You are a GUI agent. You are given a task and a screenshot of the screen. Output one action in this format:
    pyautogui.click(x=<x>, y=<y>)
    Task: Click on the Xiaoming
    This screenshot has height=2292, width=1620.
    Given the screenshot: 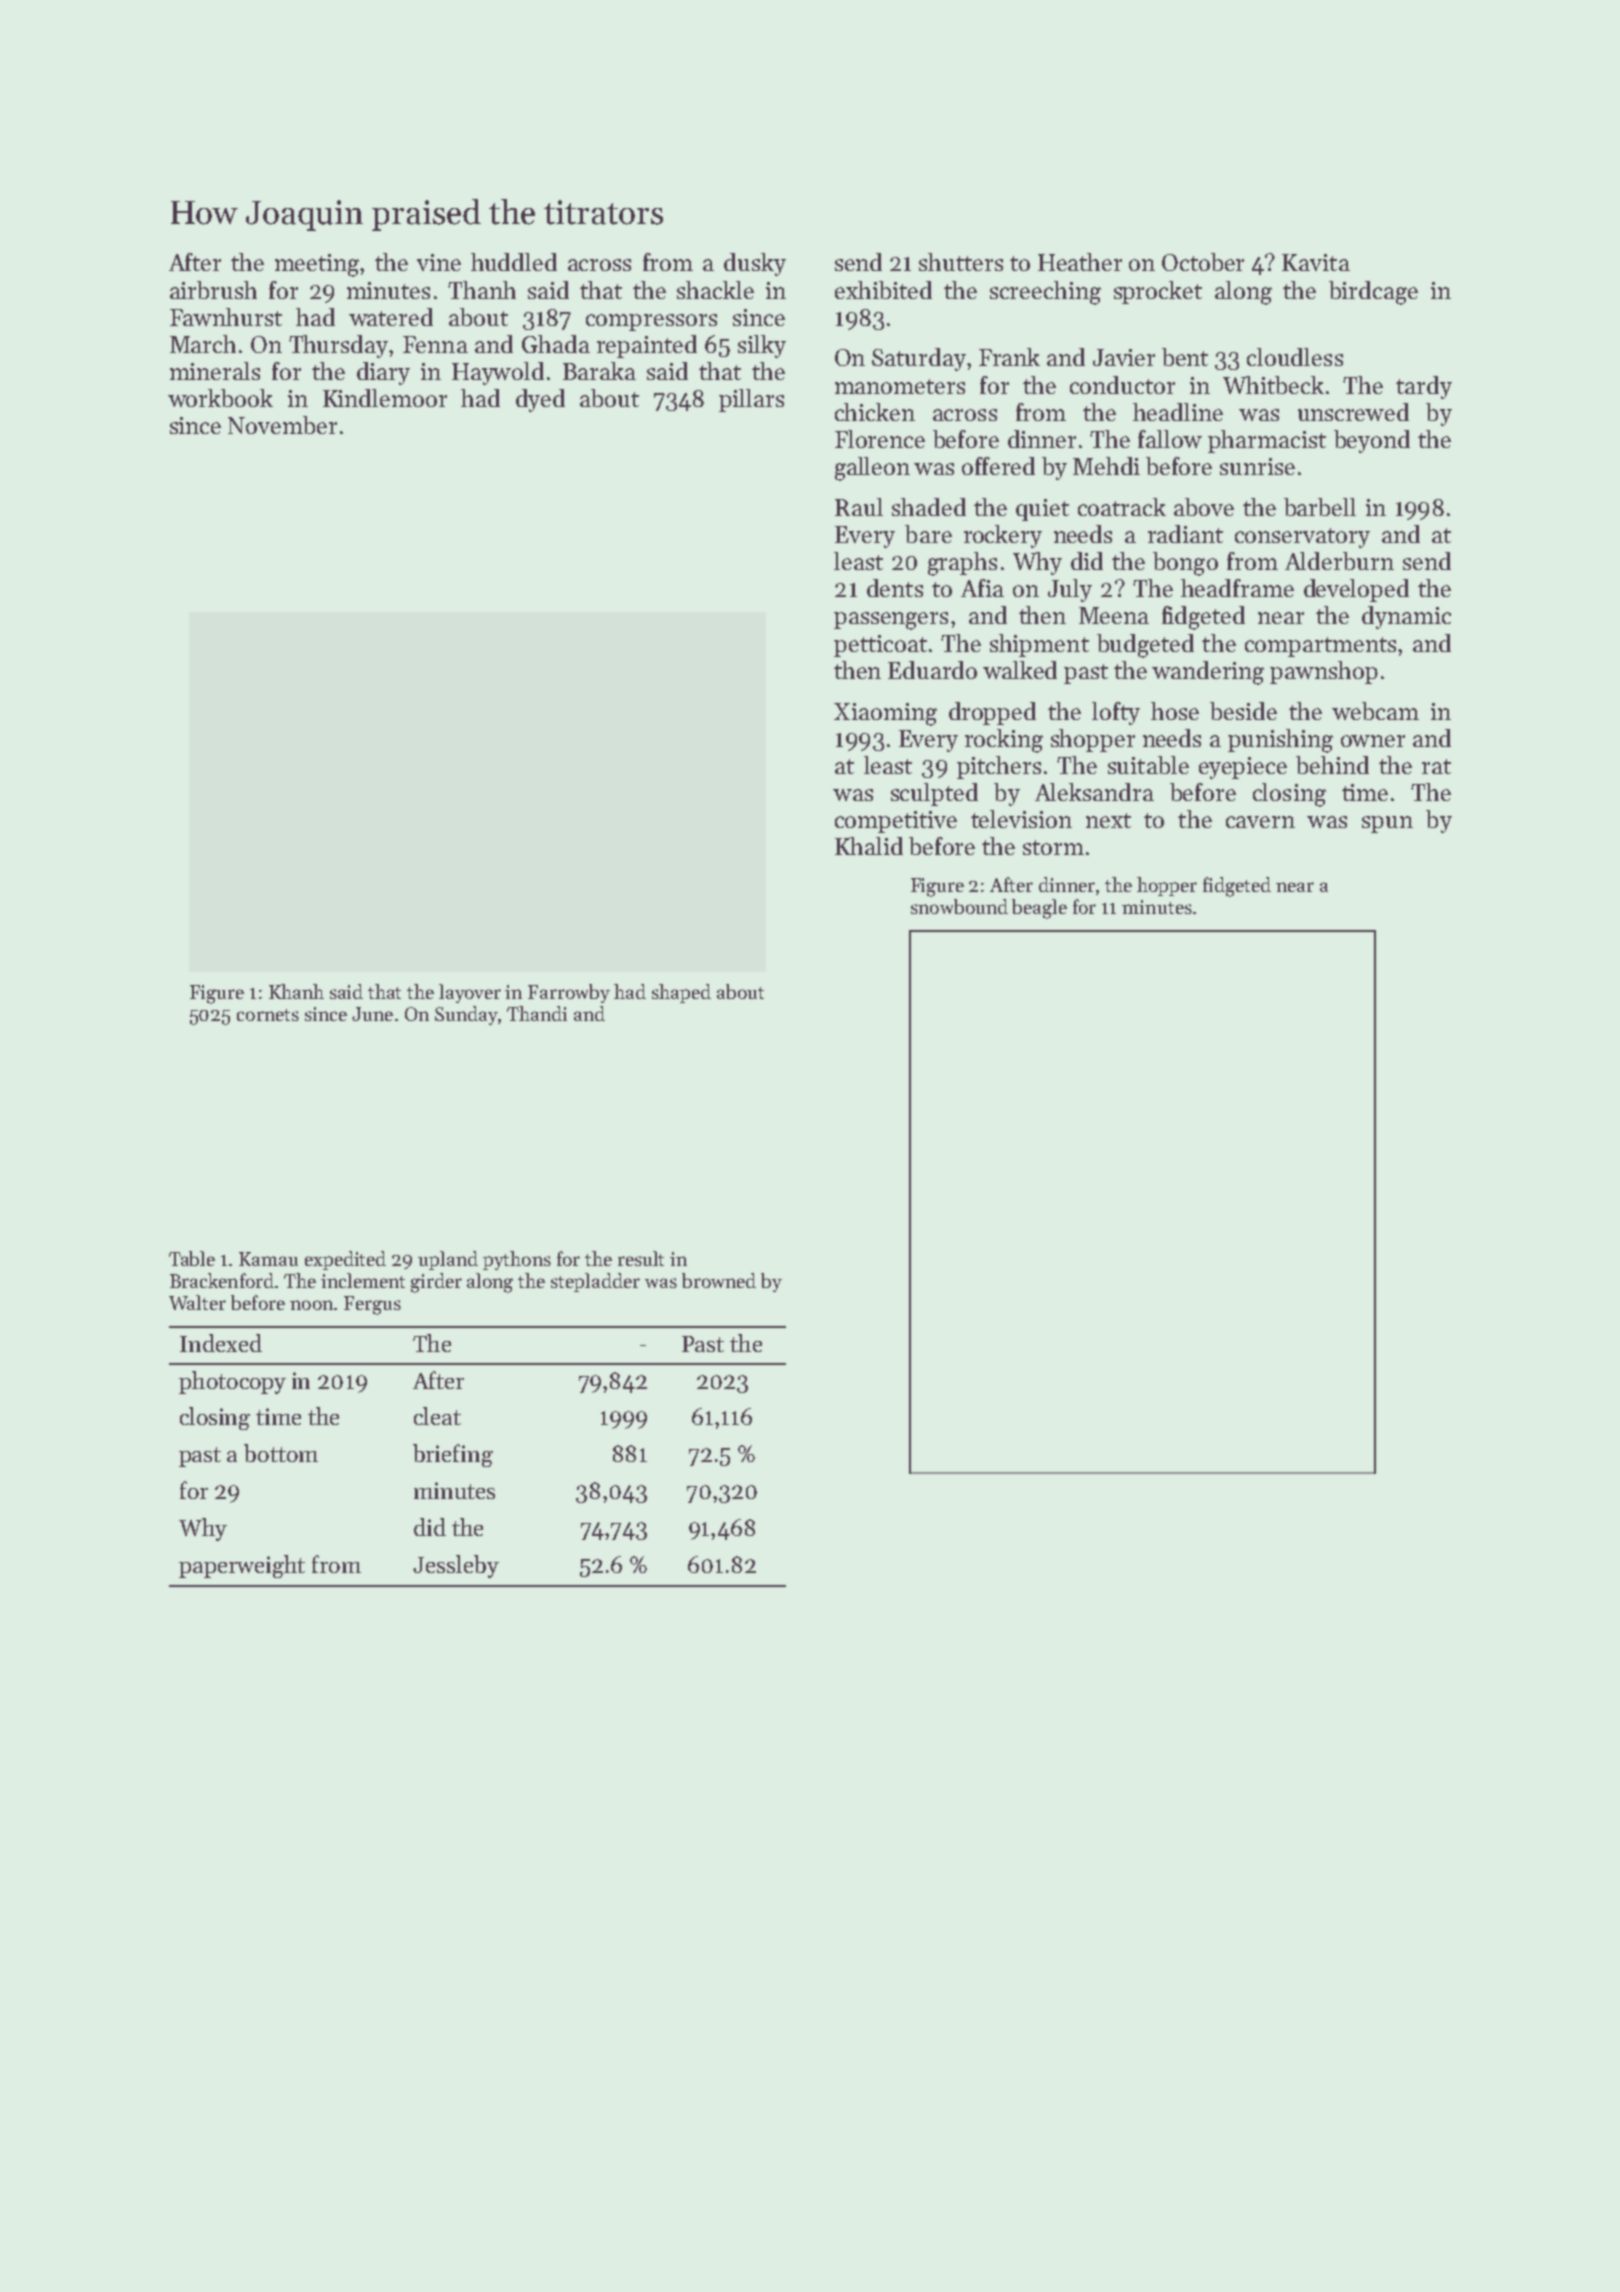 What is the action you would take?
    pyautogui.click(x=885, y=714)
